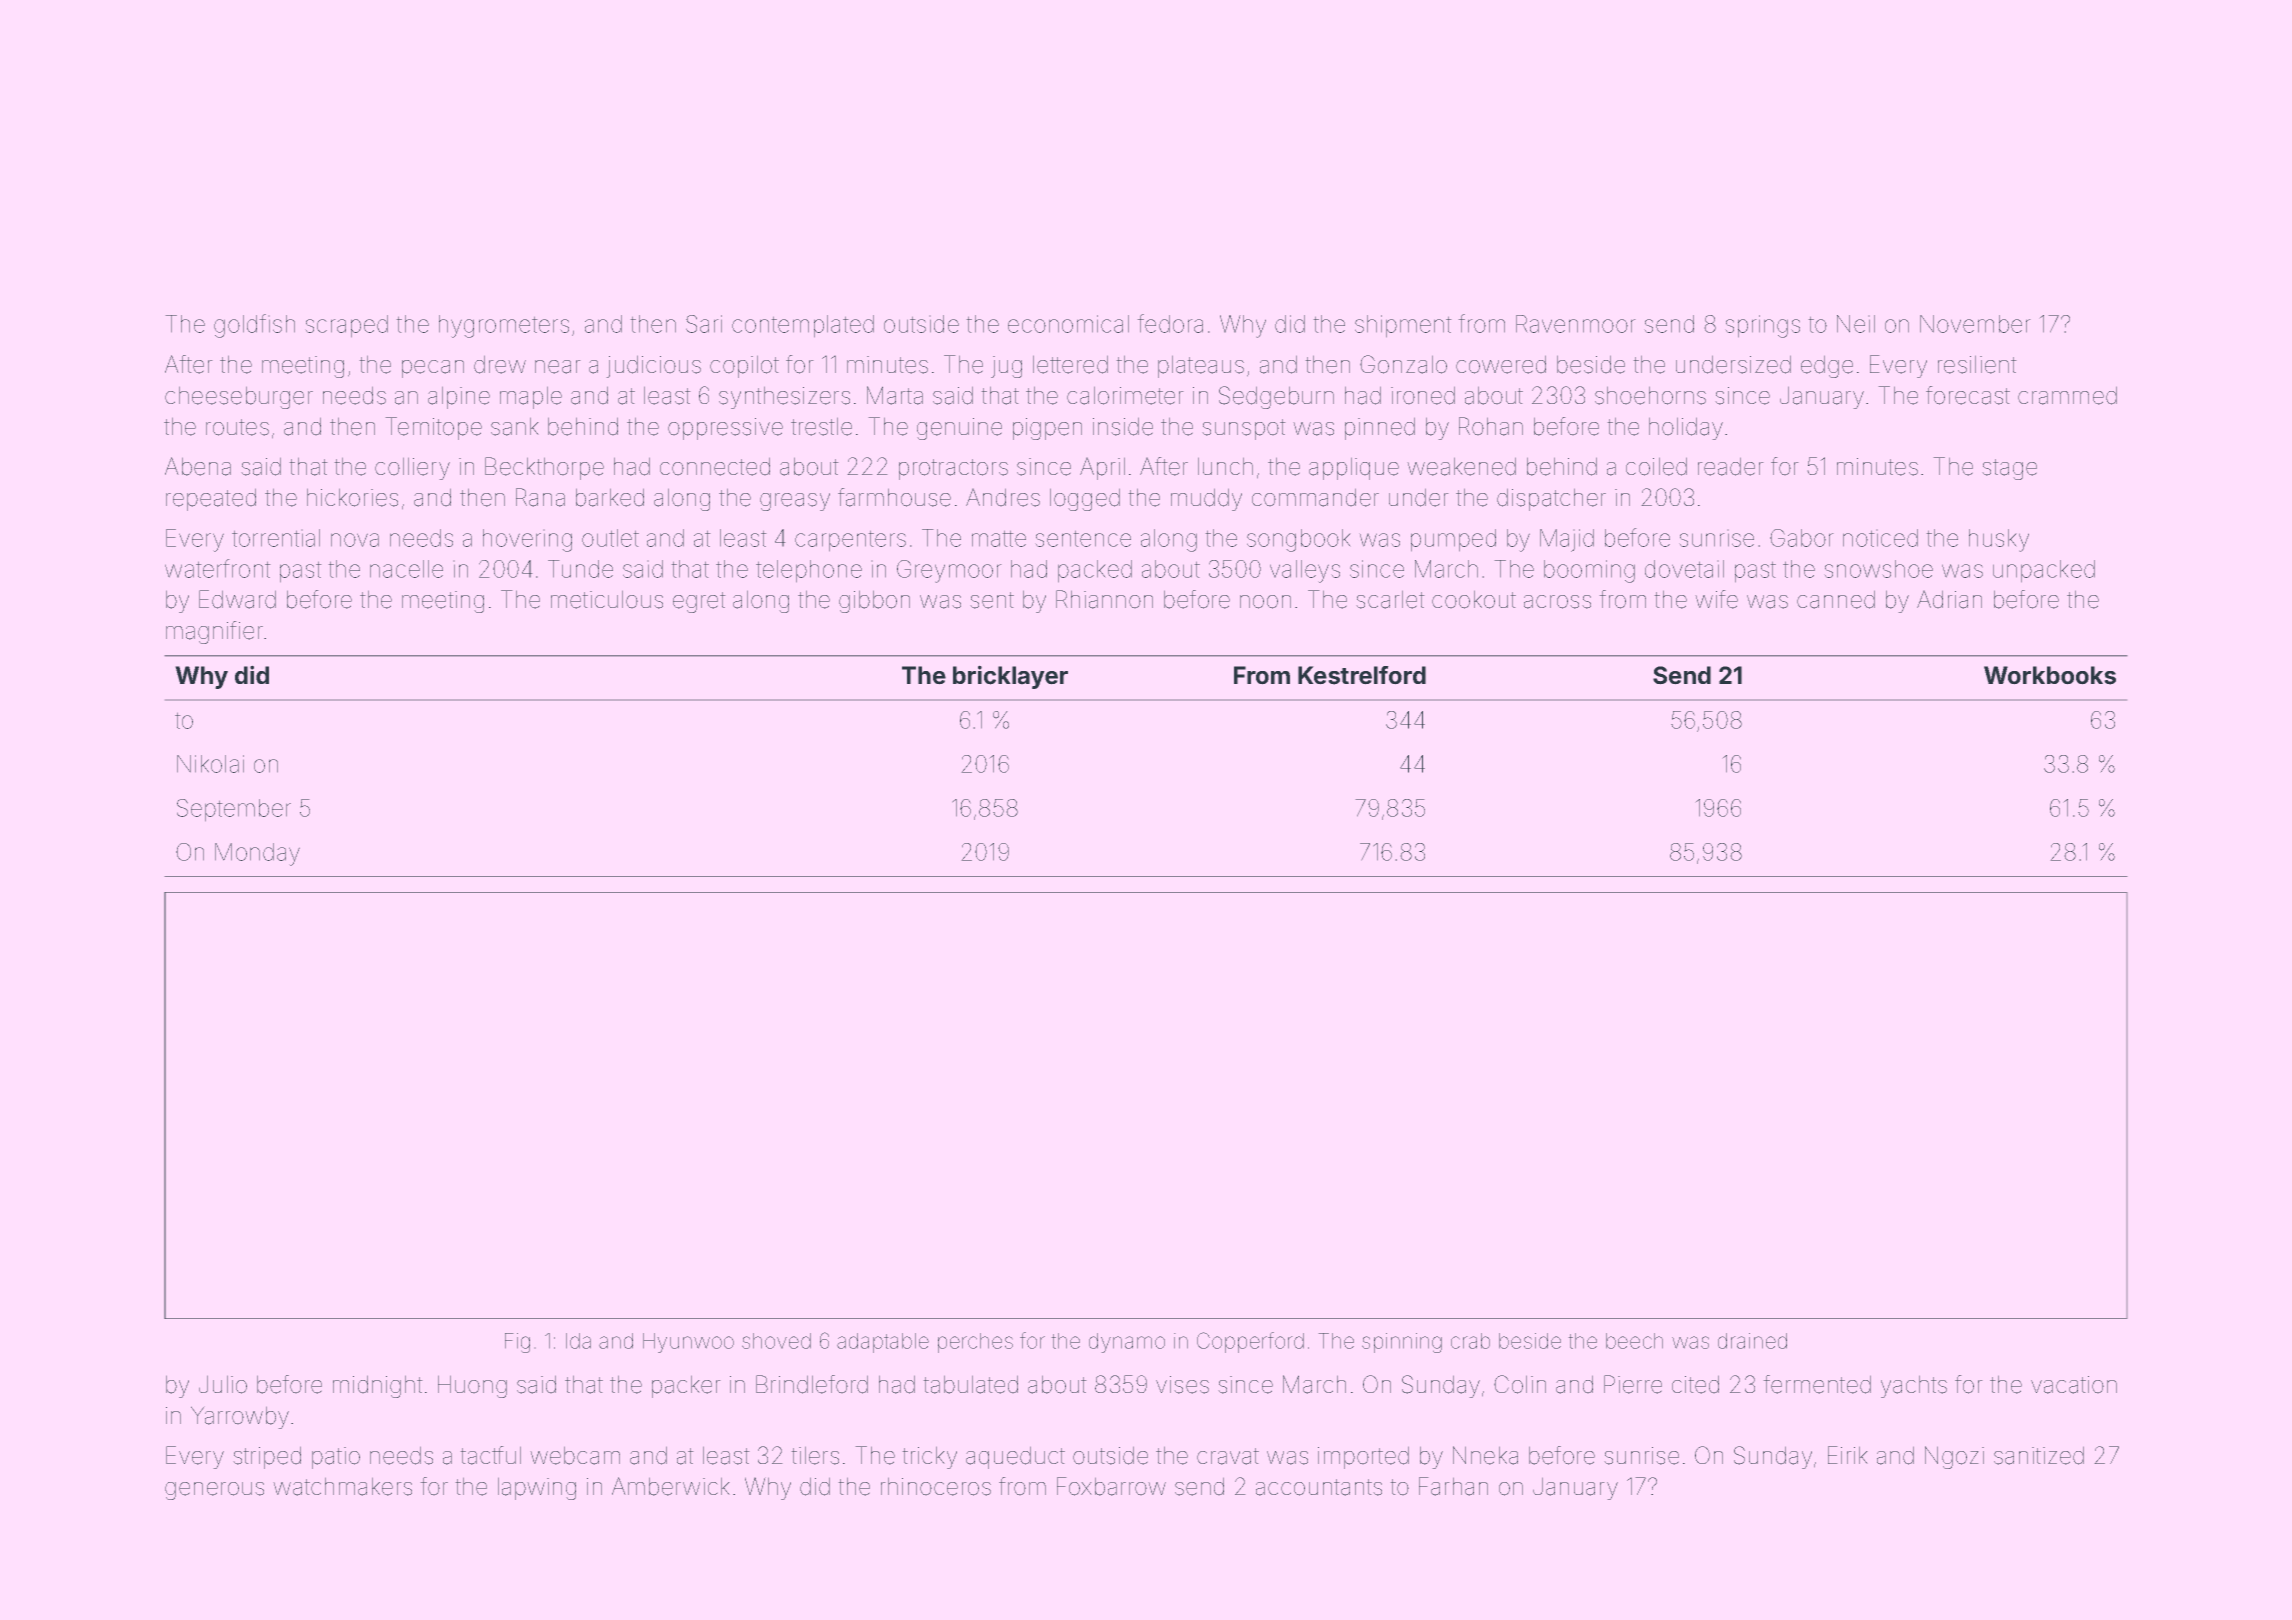  Describe the element at coordinates (1010, 677) in the image. I see `bricklayer` at that location.
